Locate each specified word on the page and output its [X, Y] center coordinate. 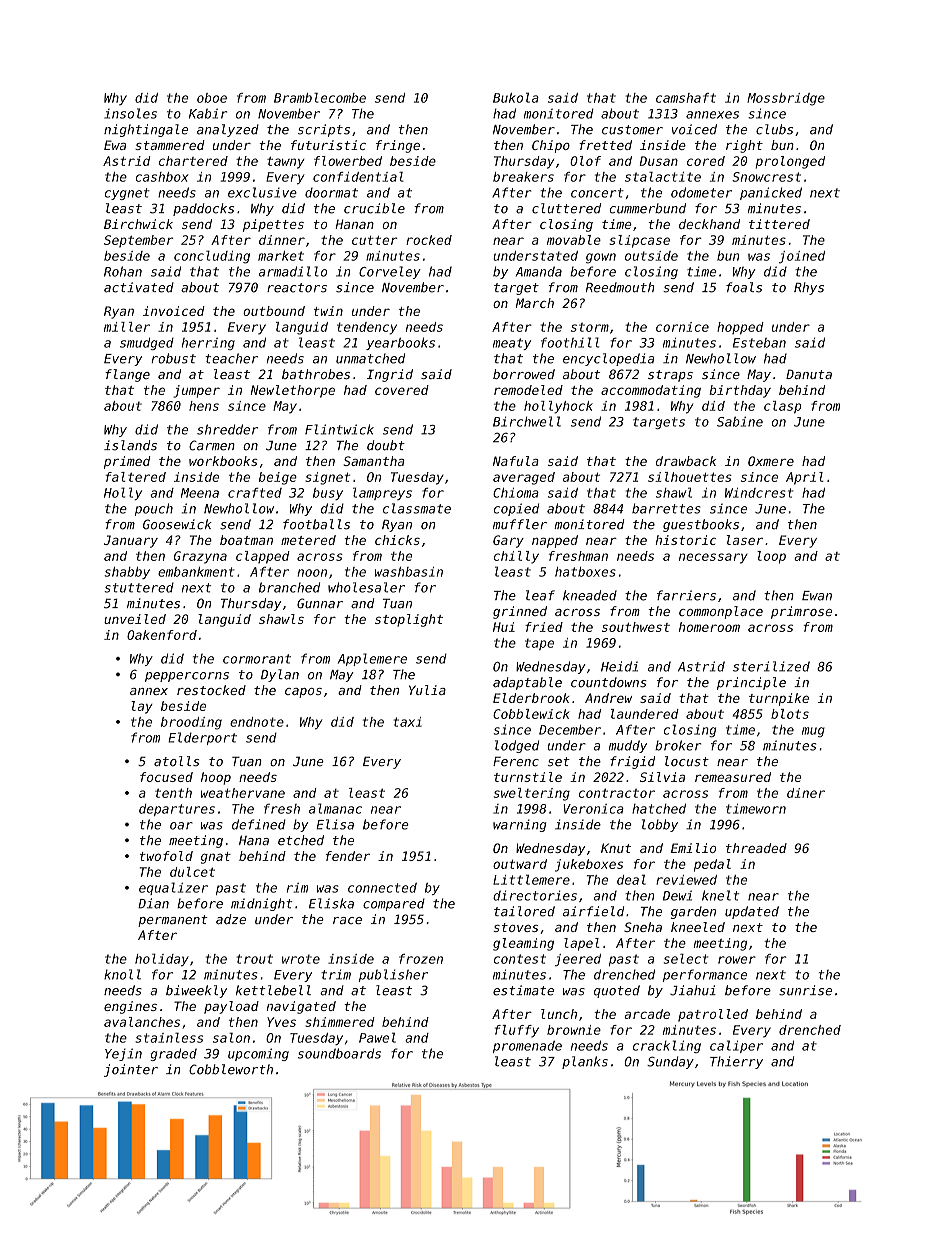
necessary [713, 558]
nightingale [146, 130]
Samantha [373, 461]
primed [127, 462]
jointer [131, 1070]
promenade [527, 1047]
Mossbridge [786, 99]
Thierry [736, 1062]
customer [632, 130]
